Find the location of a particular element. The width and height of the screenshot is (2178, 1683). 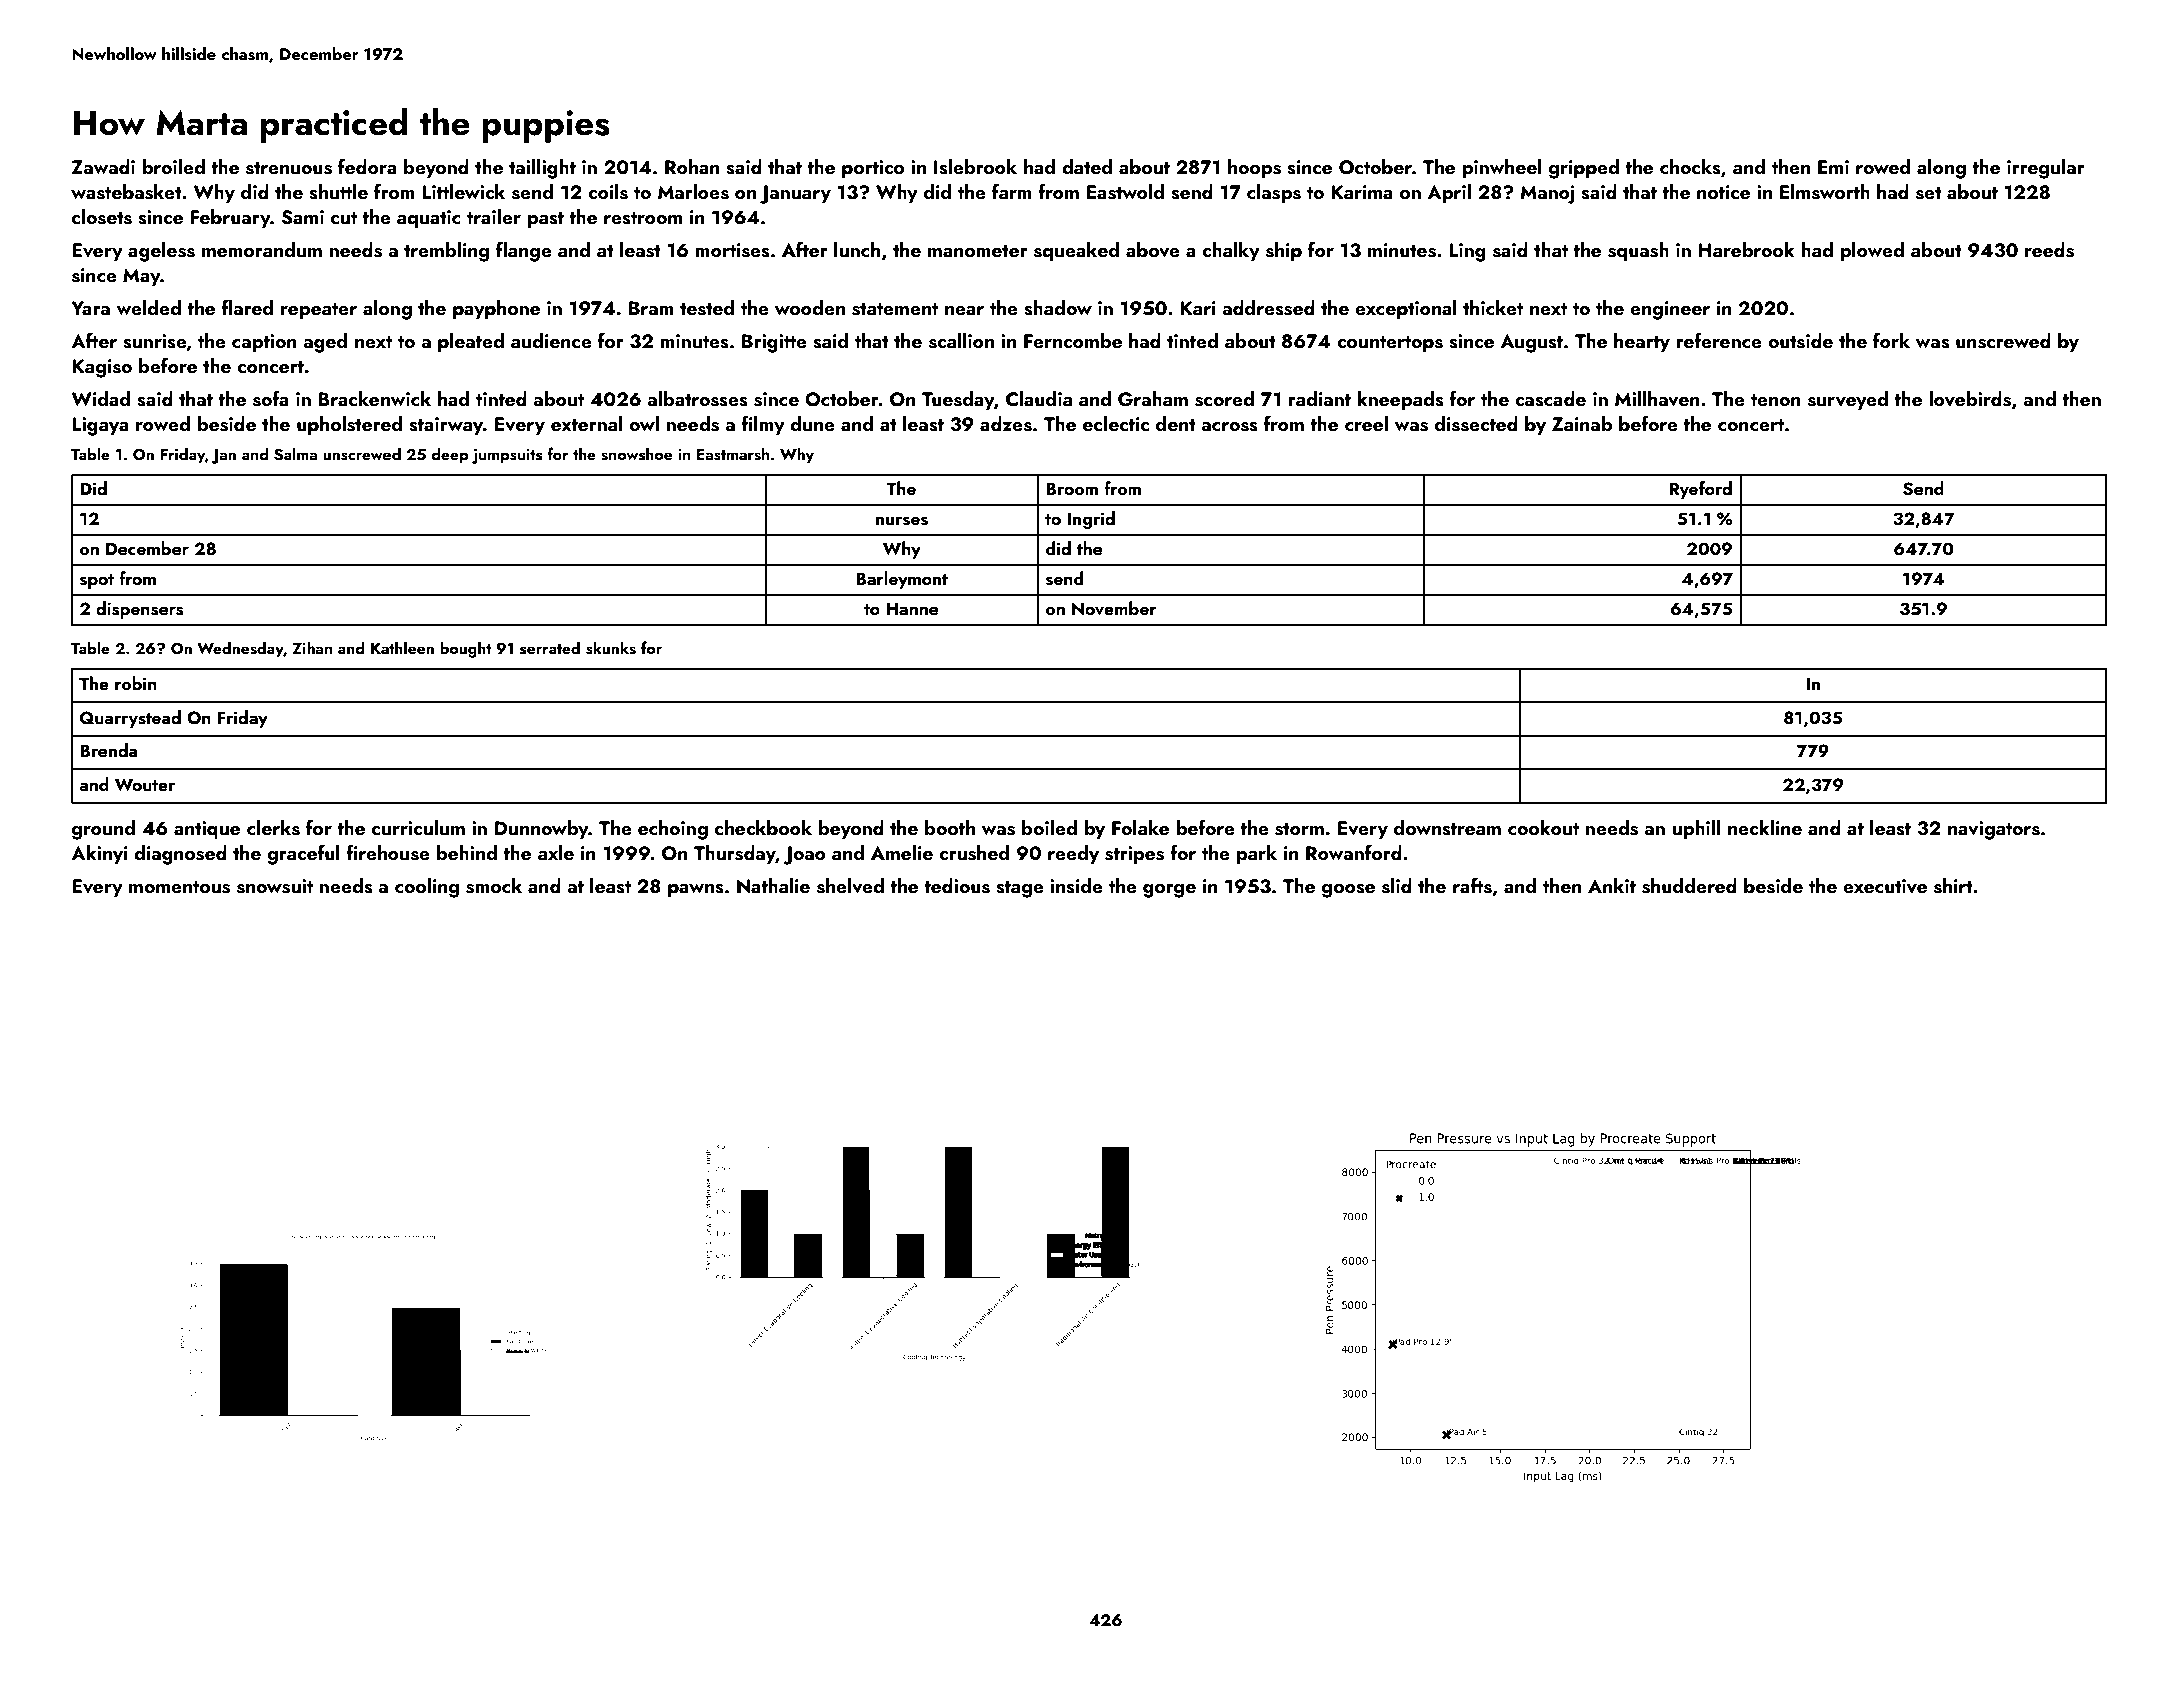

Ryeford is located at coordinates (1700, 490).
